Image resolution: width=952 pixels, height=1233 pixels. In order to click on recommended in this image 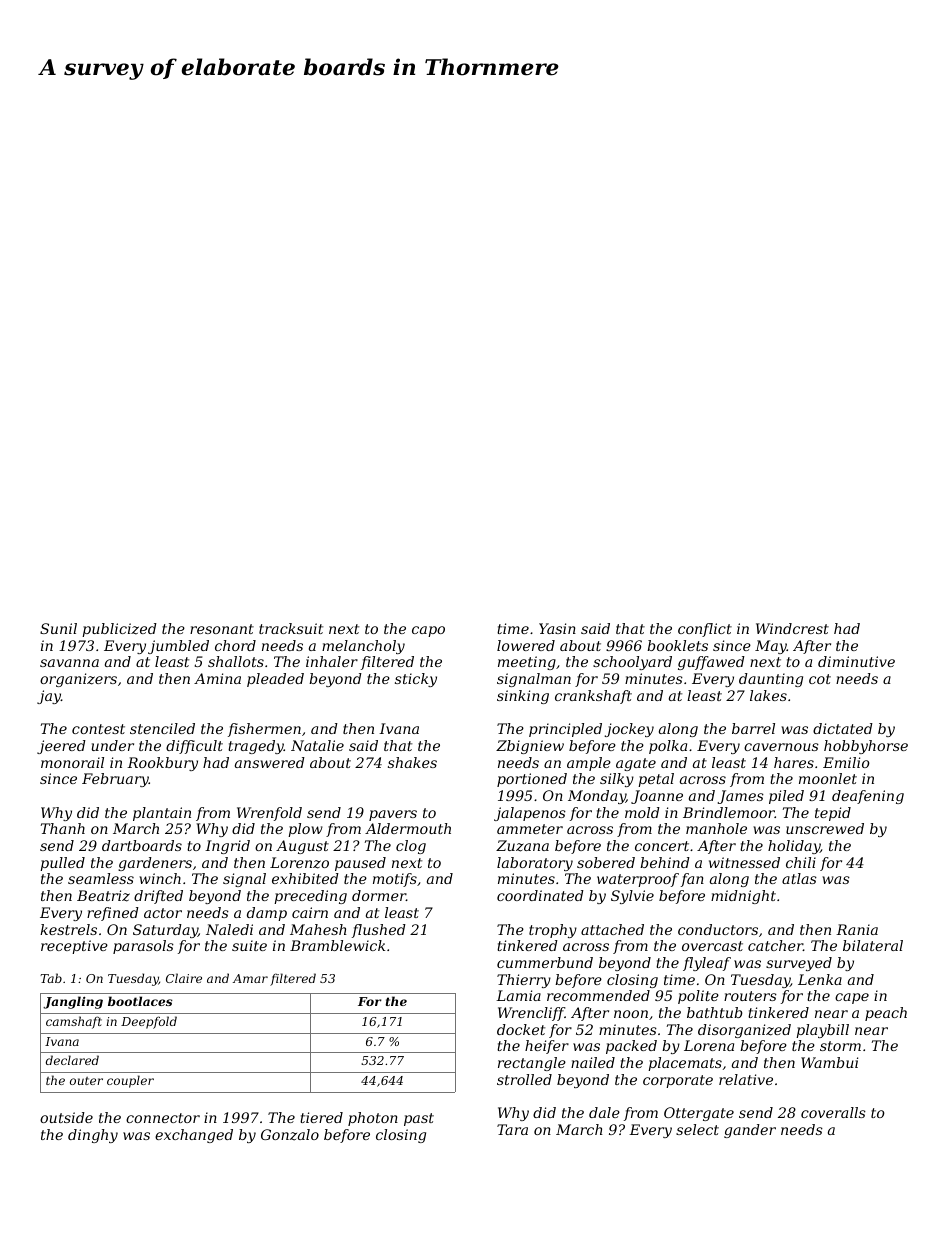, I will do `click(598, 995)`.
